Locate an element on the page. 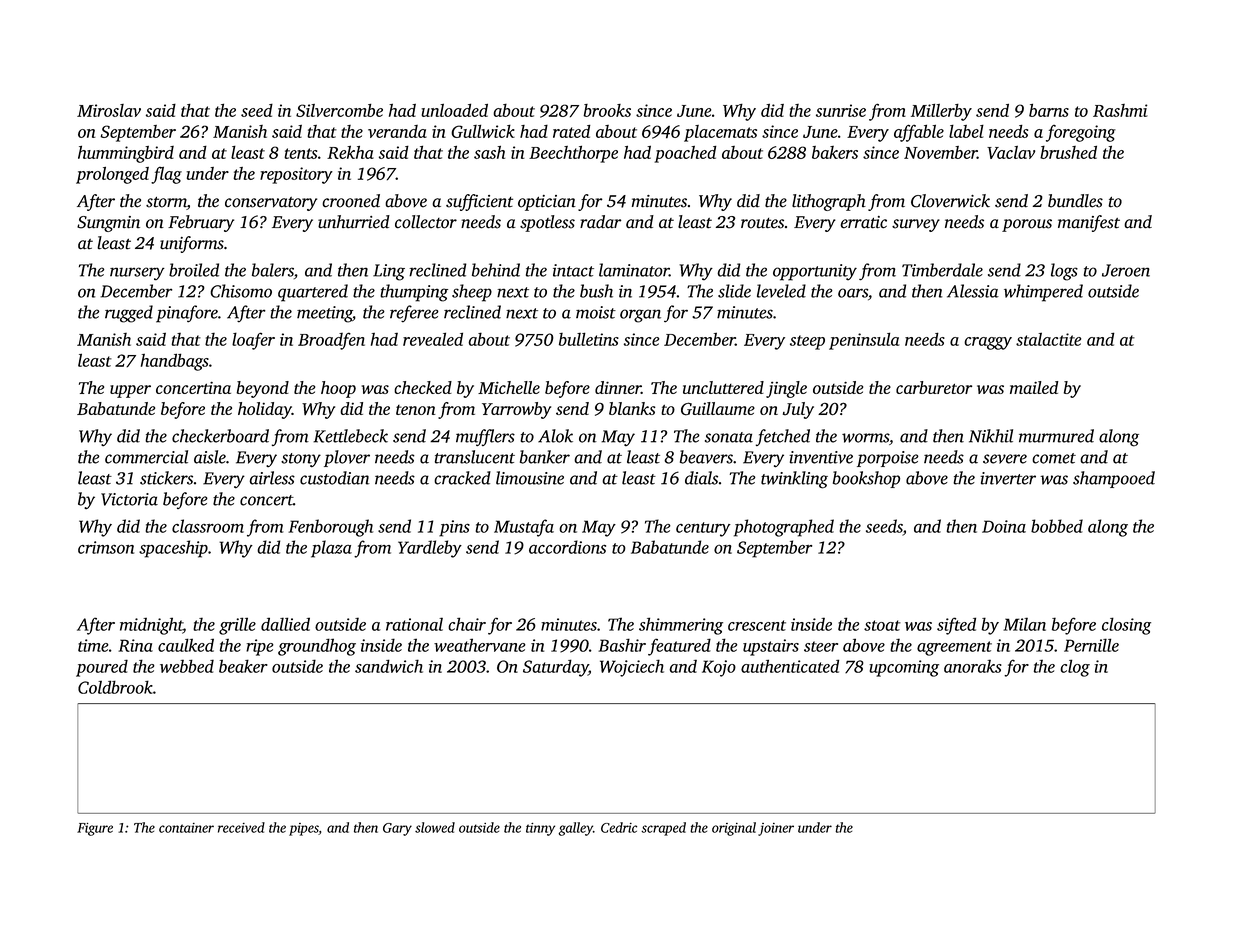  closing is located at coordinates (1126, 626).
